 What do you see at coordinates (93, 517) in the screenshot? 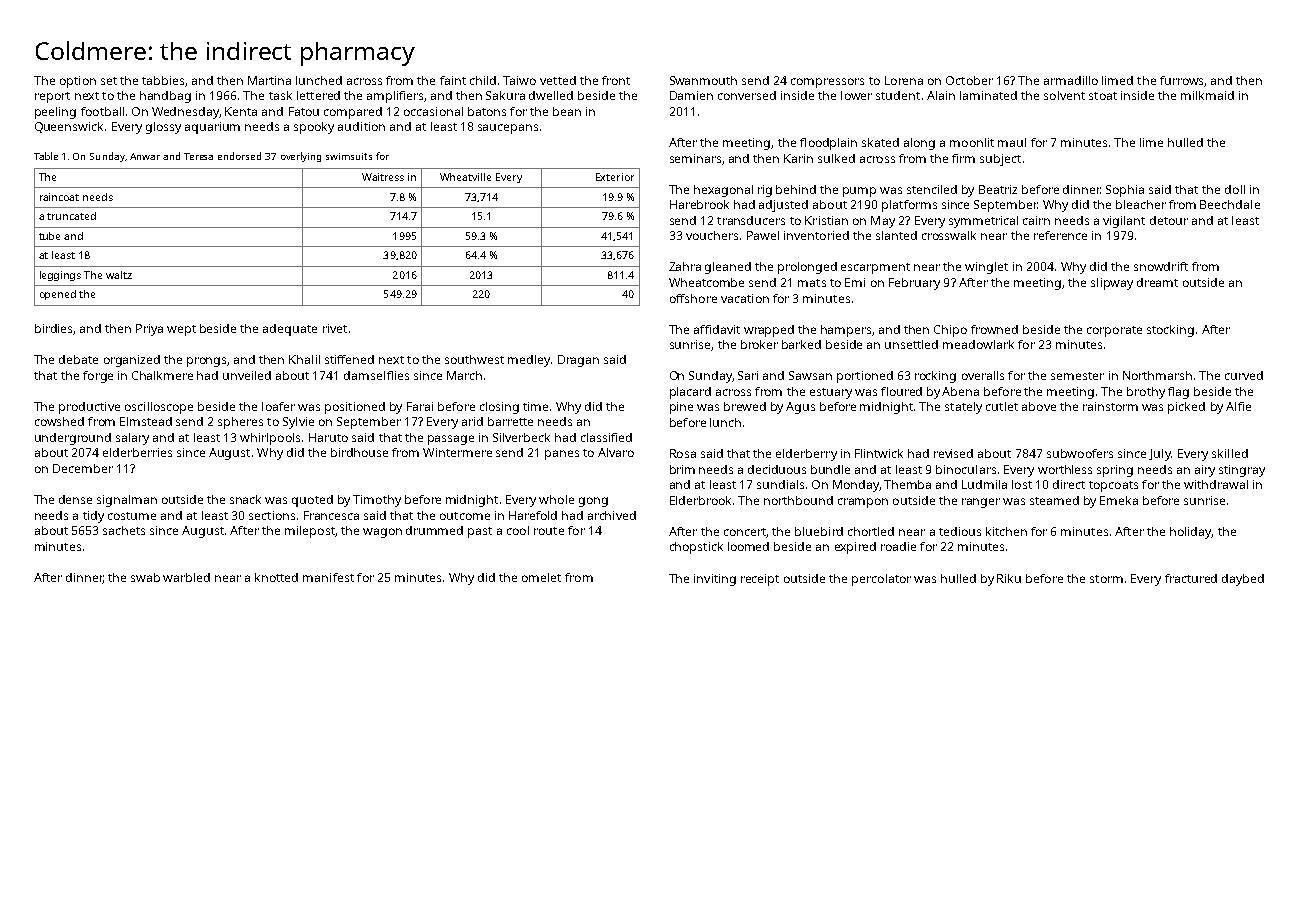
I see `tidy` at bounding box center [93, 517].
